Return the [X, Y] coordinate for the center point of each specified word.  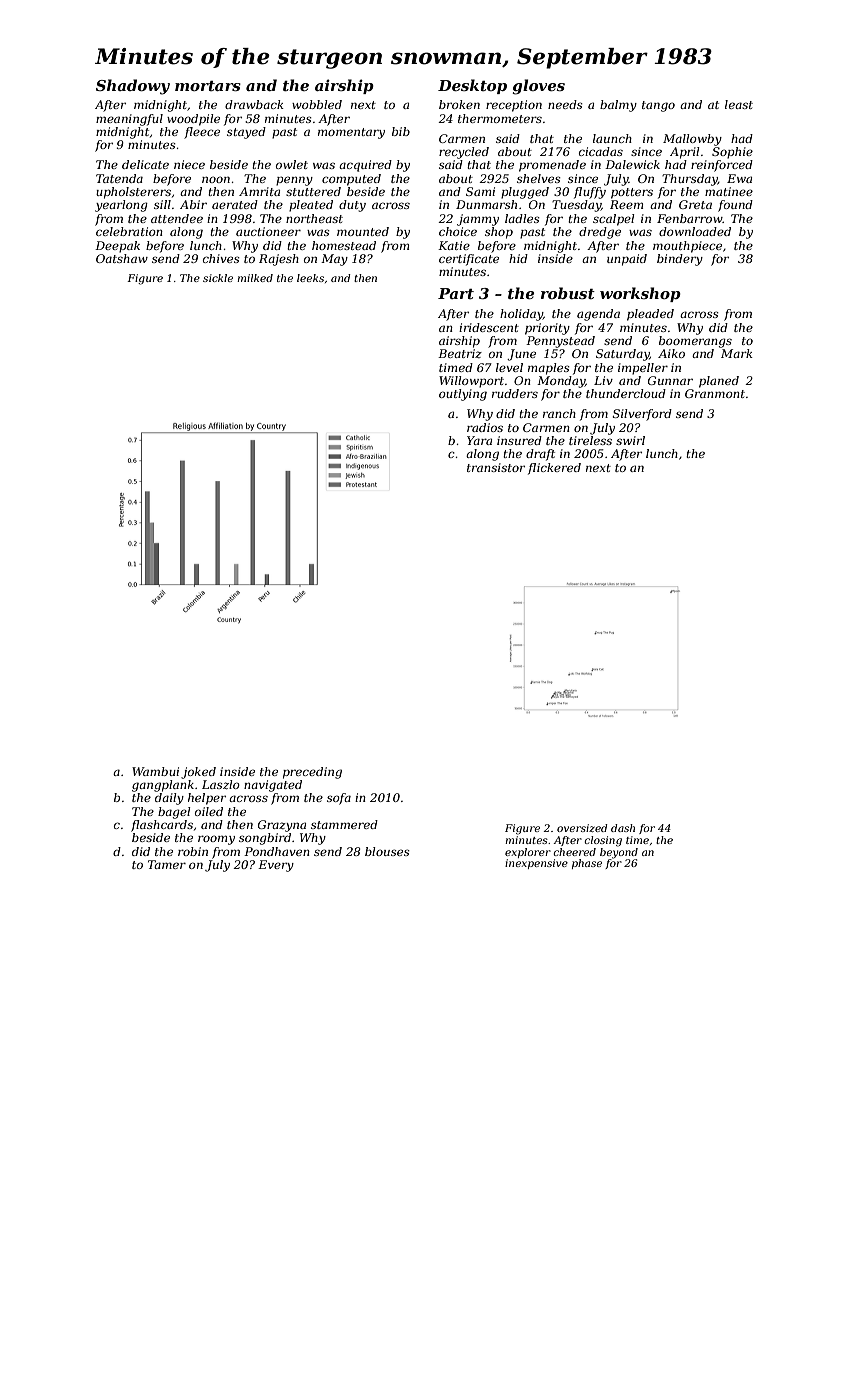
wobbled [317, 104]
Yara [479, 440]
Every [276, 866]
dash [623, 828]
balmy [618, 106]
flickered [554, 469]
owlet [292, 164]
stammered [344, 824]
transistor [496, 467]
